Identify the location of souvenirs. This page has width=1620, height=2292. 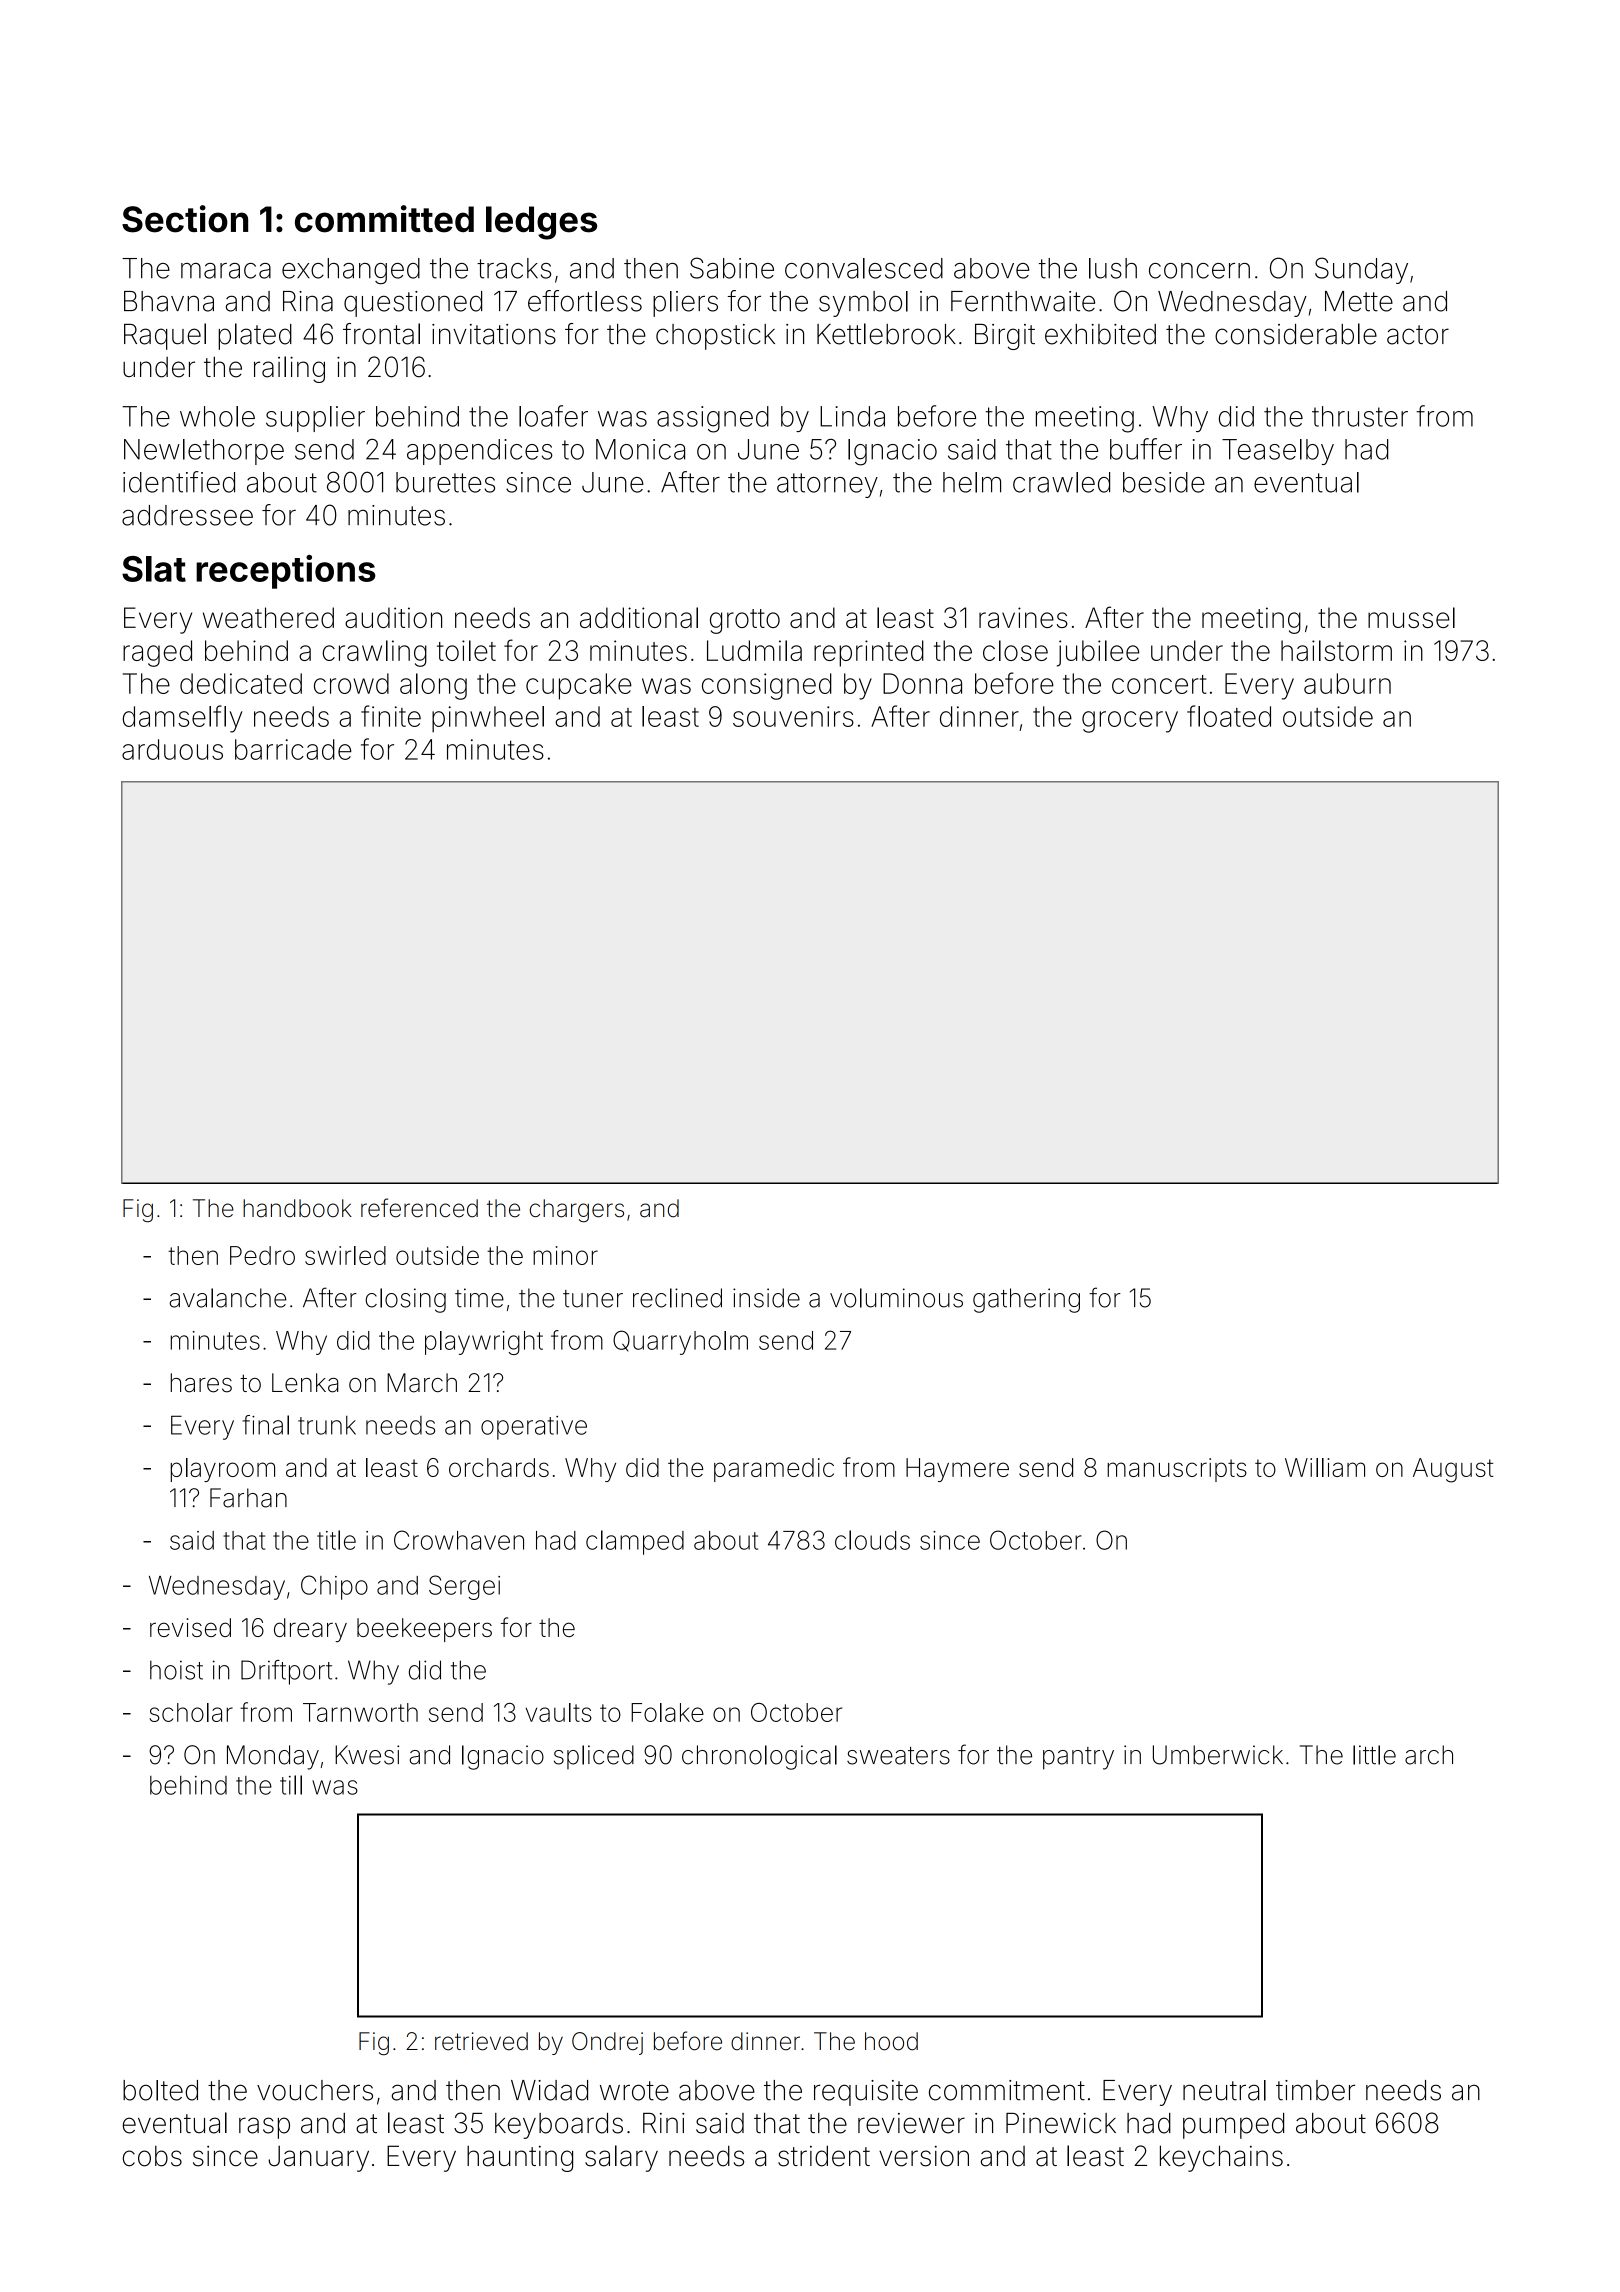
(793, 716).
